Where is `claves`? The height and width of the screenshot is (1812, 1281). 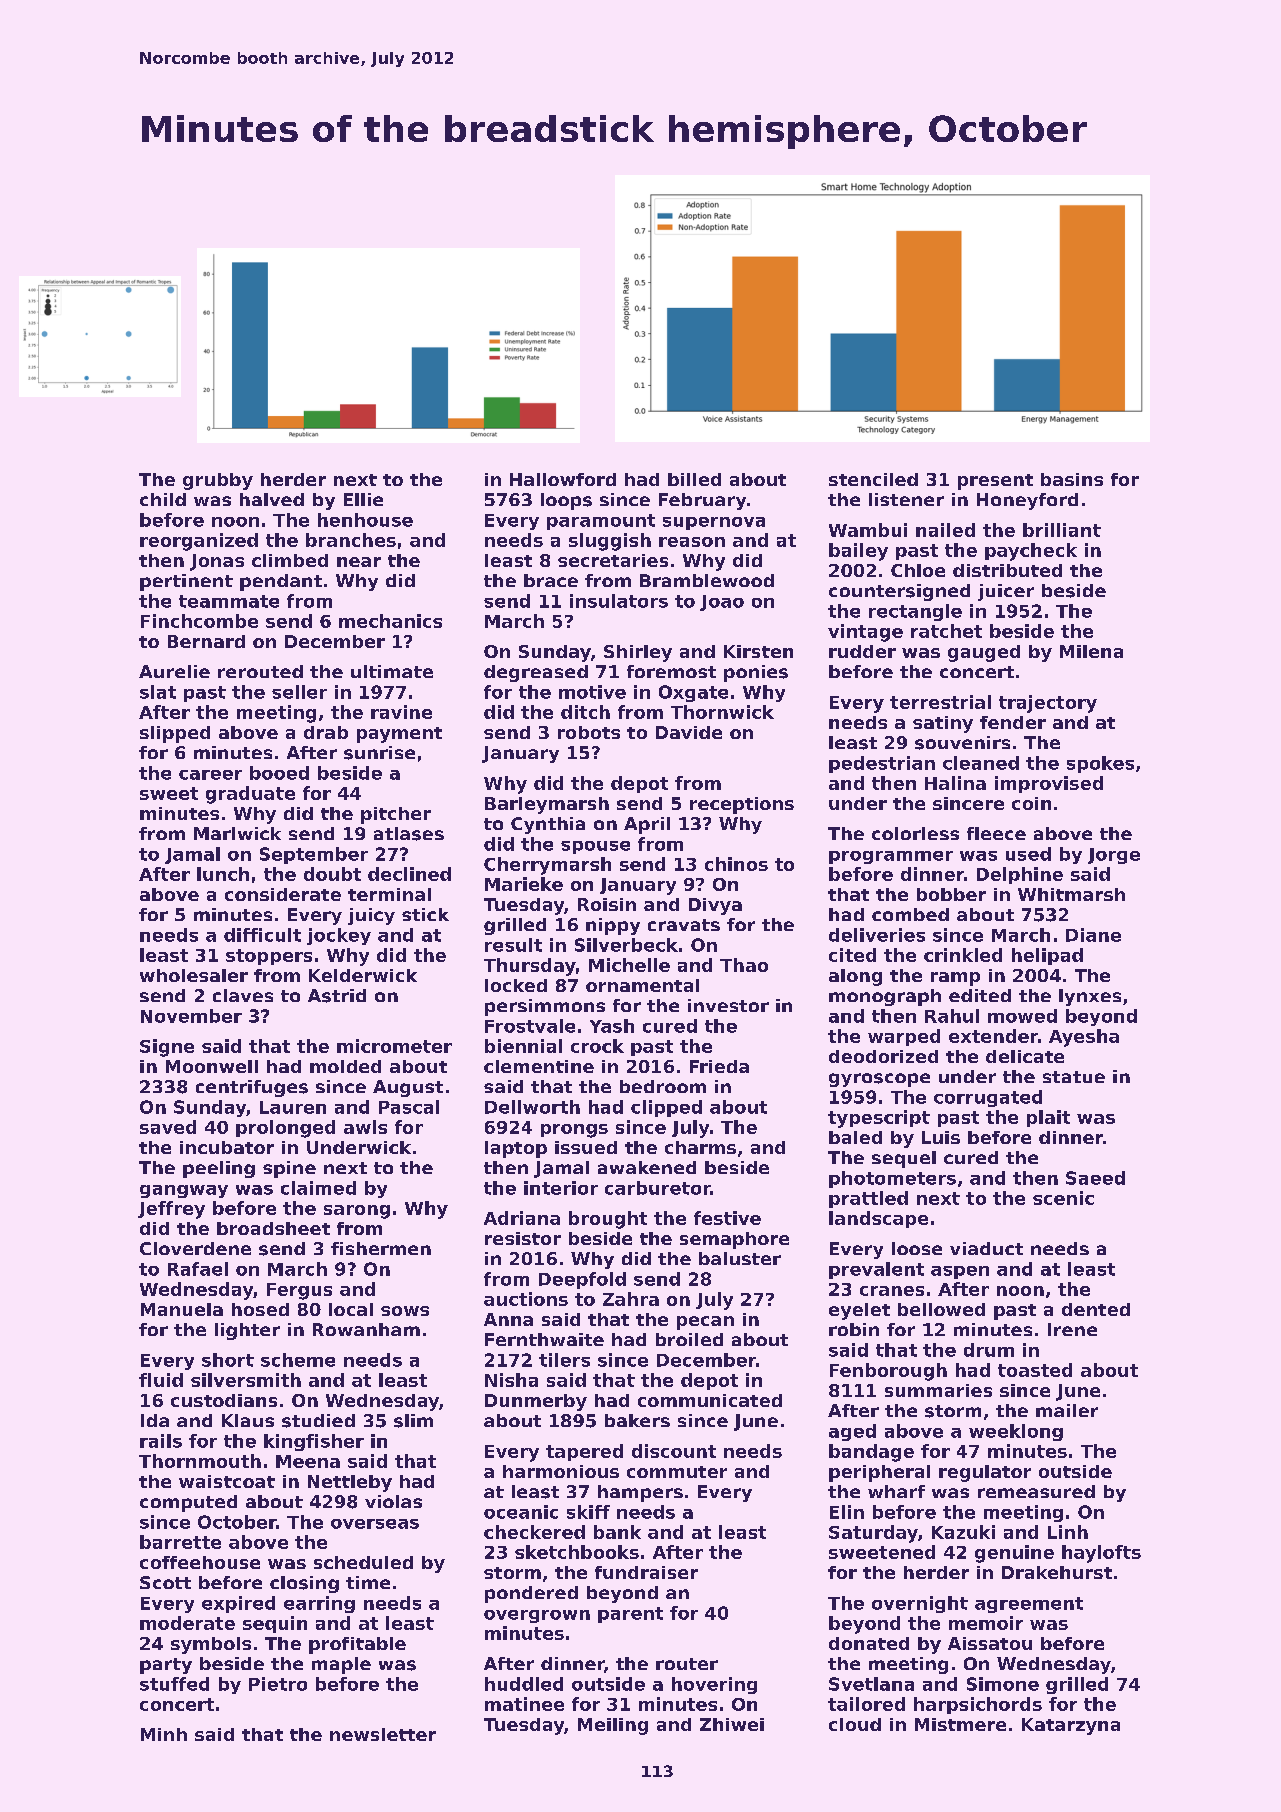
claves is located at coordinates (243, 995).
